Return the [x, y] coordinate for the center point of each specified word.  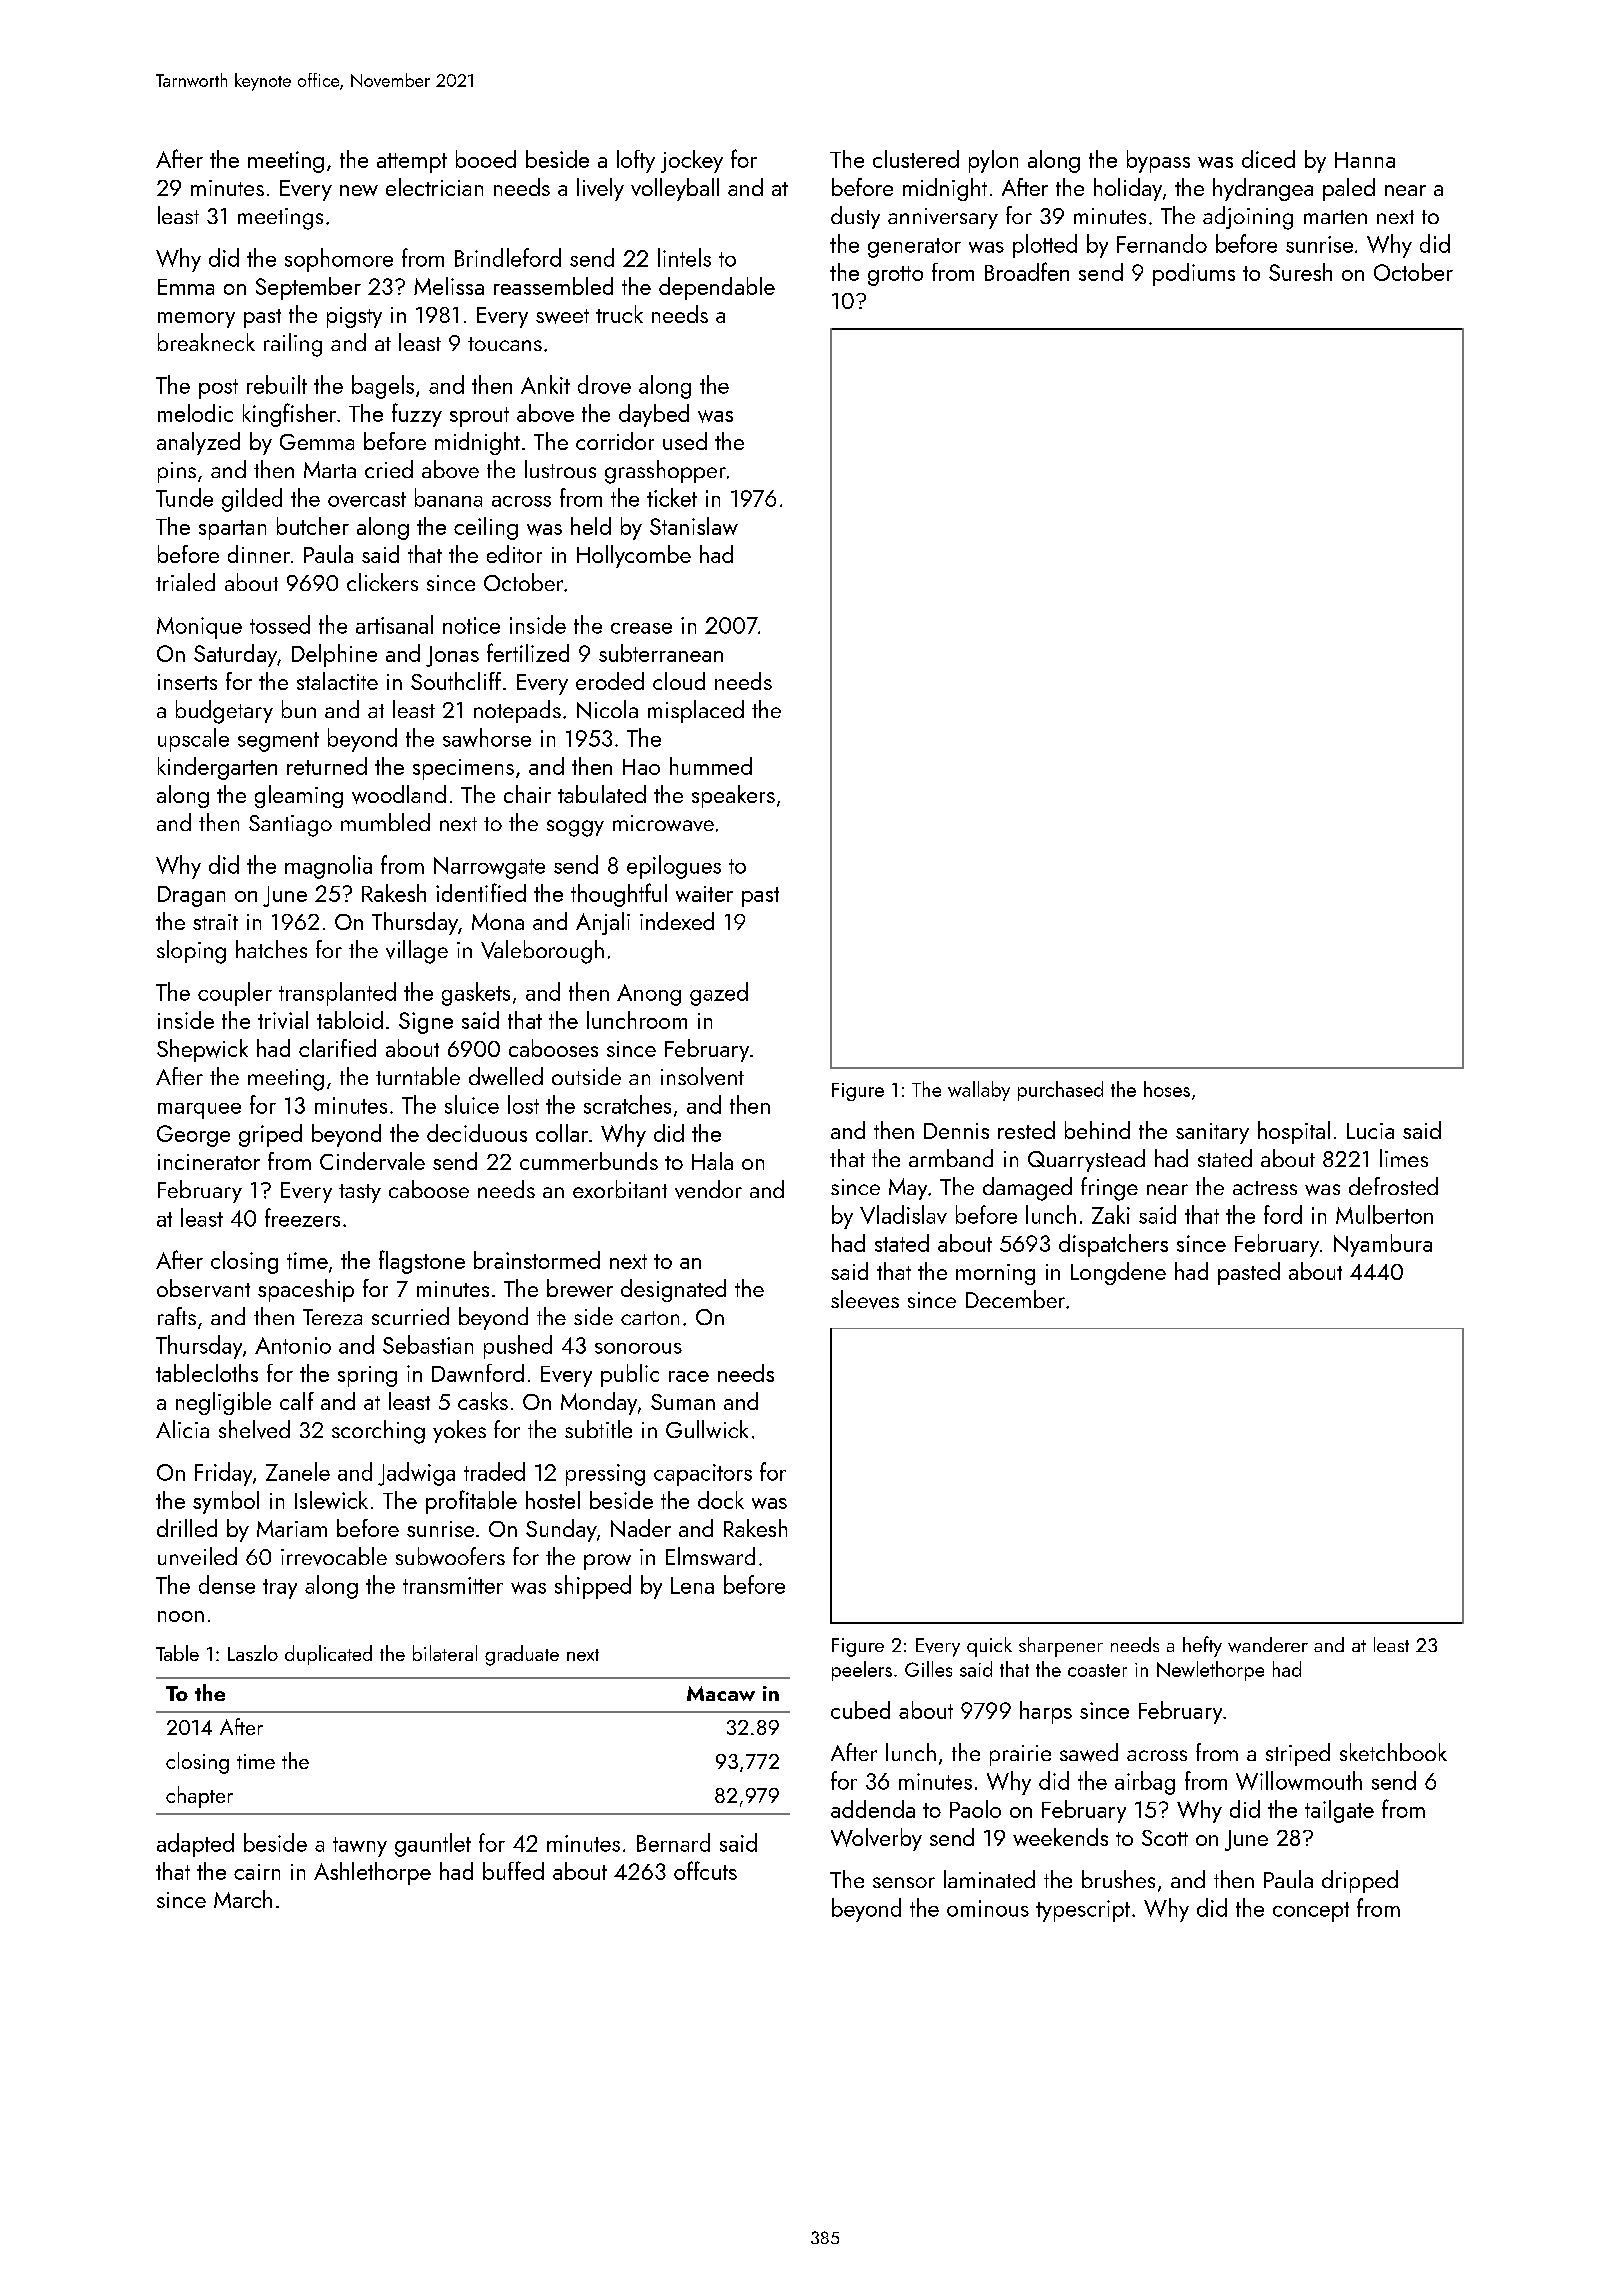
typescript [1083, 1911]
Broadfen [1027, 271]
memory [196, 320]
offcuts [705, 1870]
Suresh [1300, 272]
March [243, 1899]
